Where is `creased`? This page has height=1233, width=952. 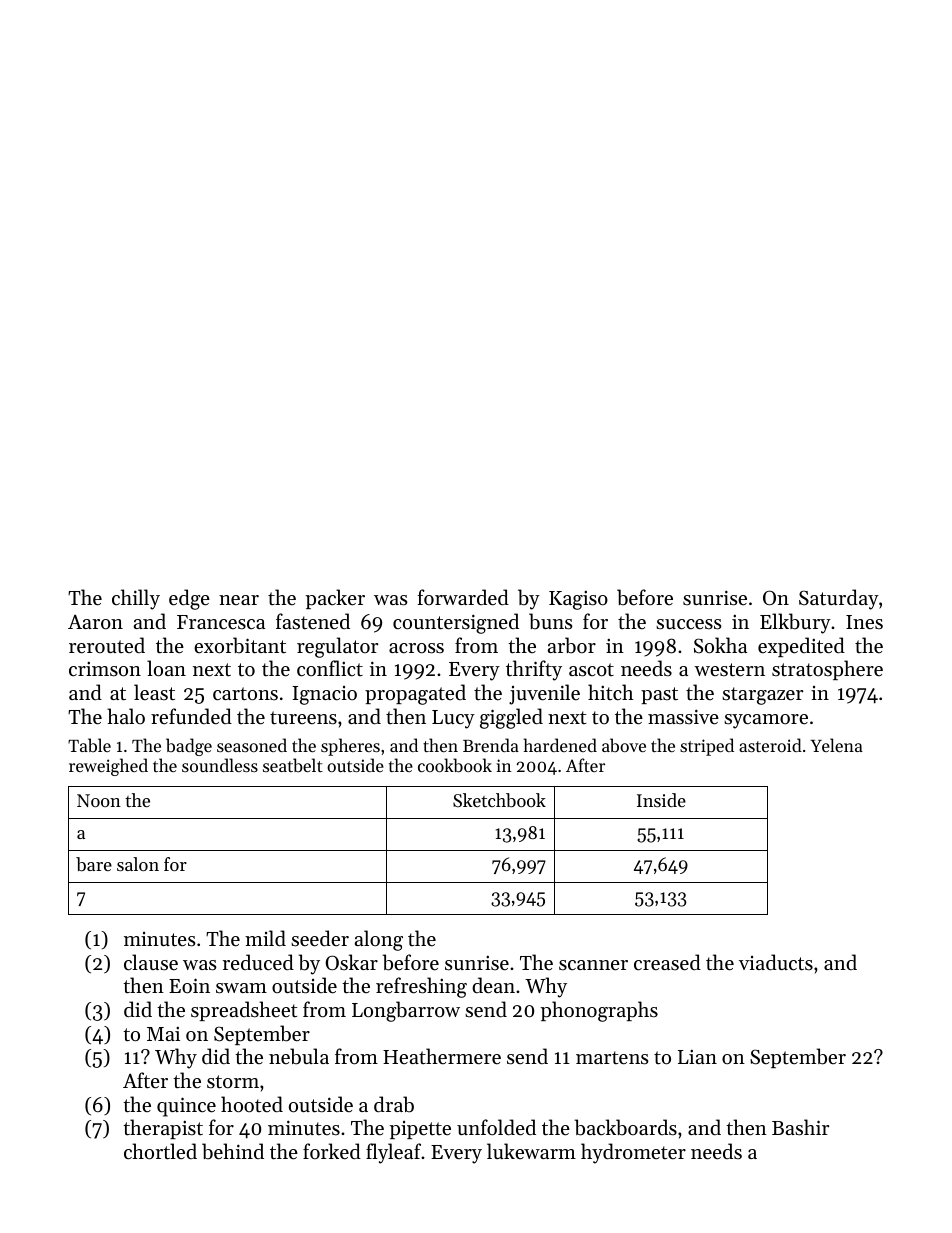 creased is located at coordinates (667, 962).
